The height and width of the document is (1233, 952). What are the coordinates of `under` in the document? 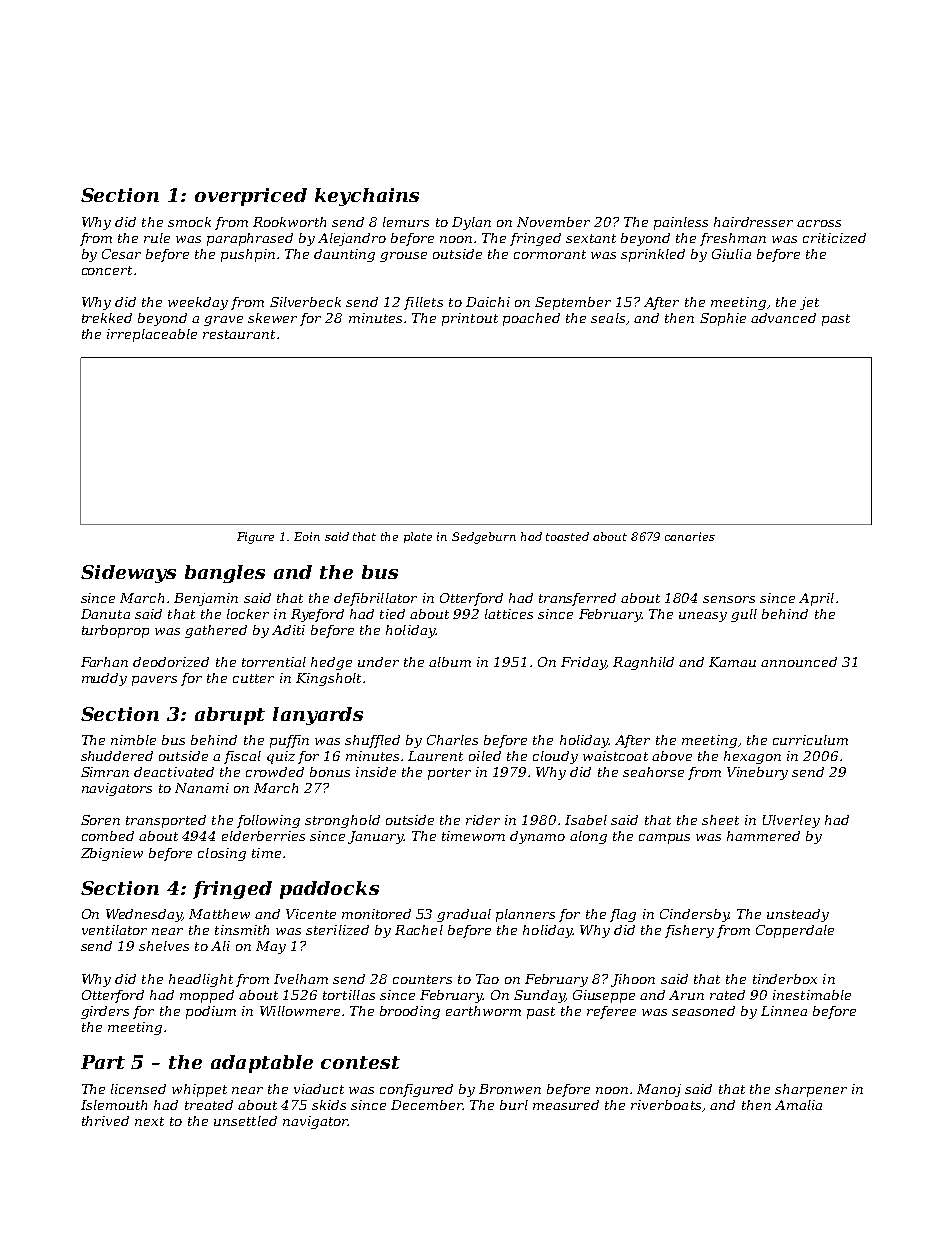 It's located at (378, 662).
